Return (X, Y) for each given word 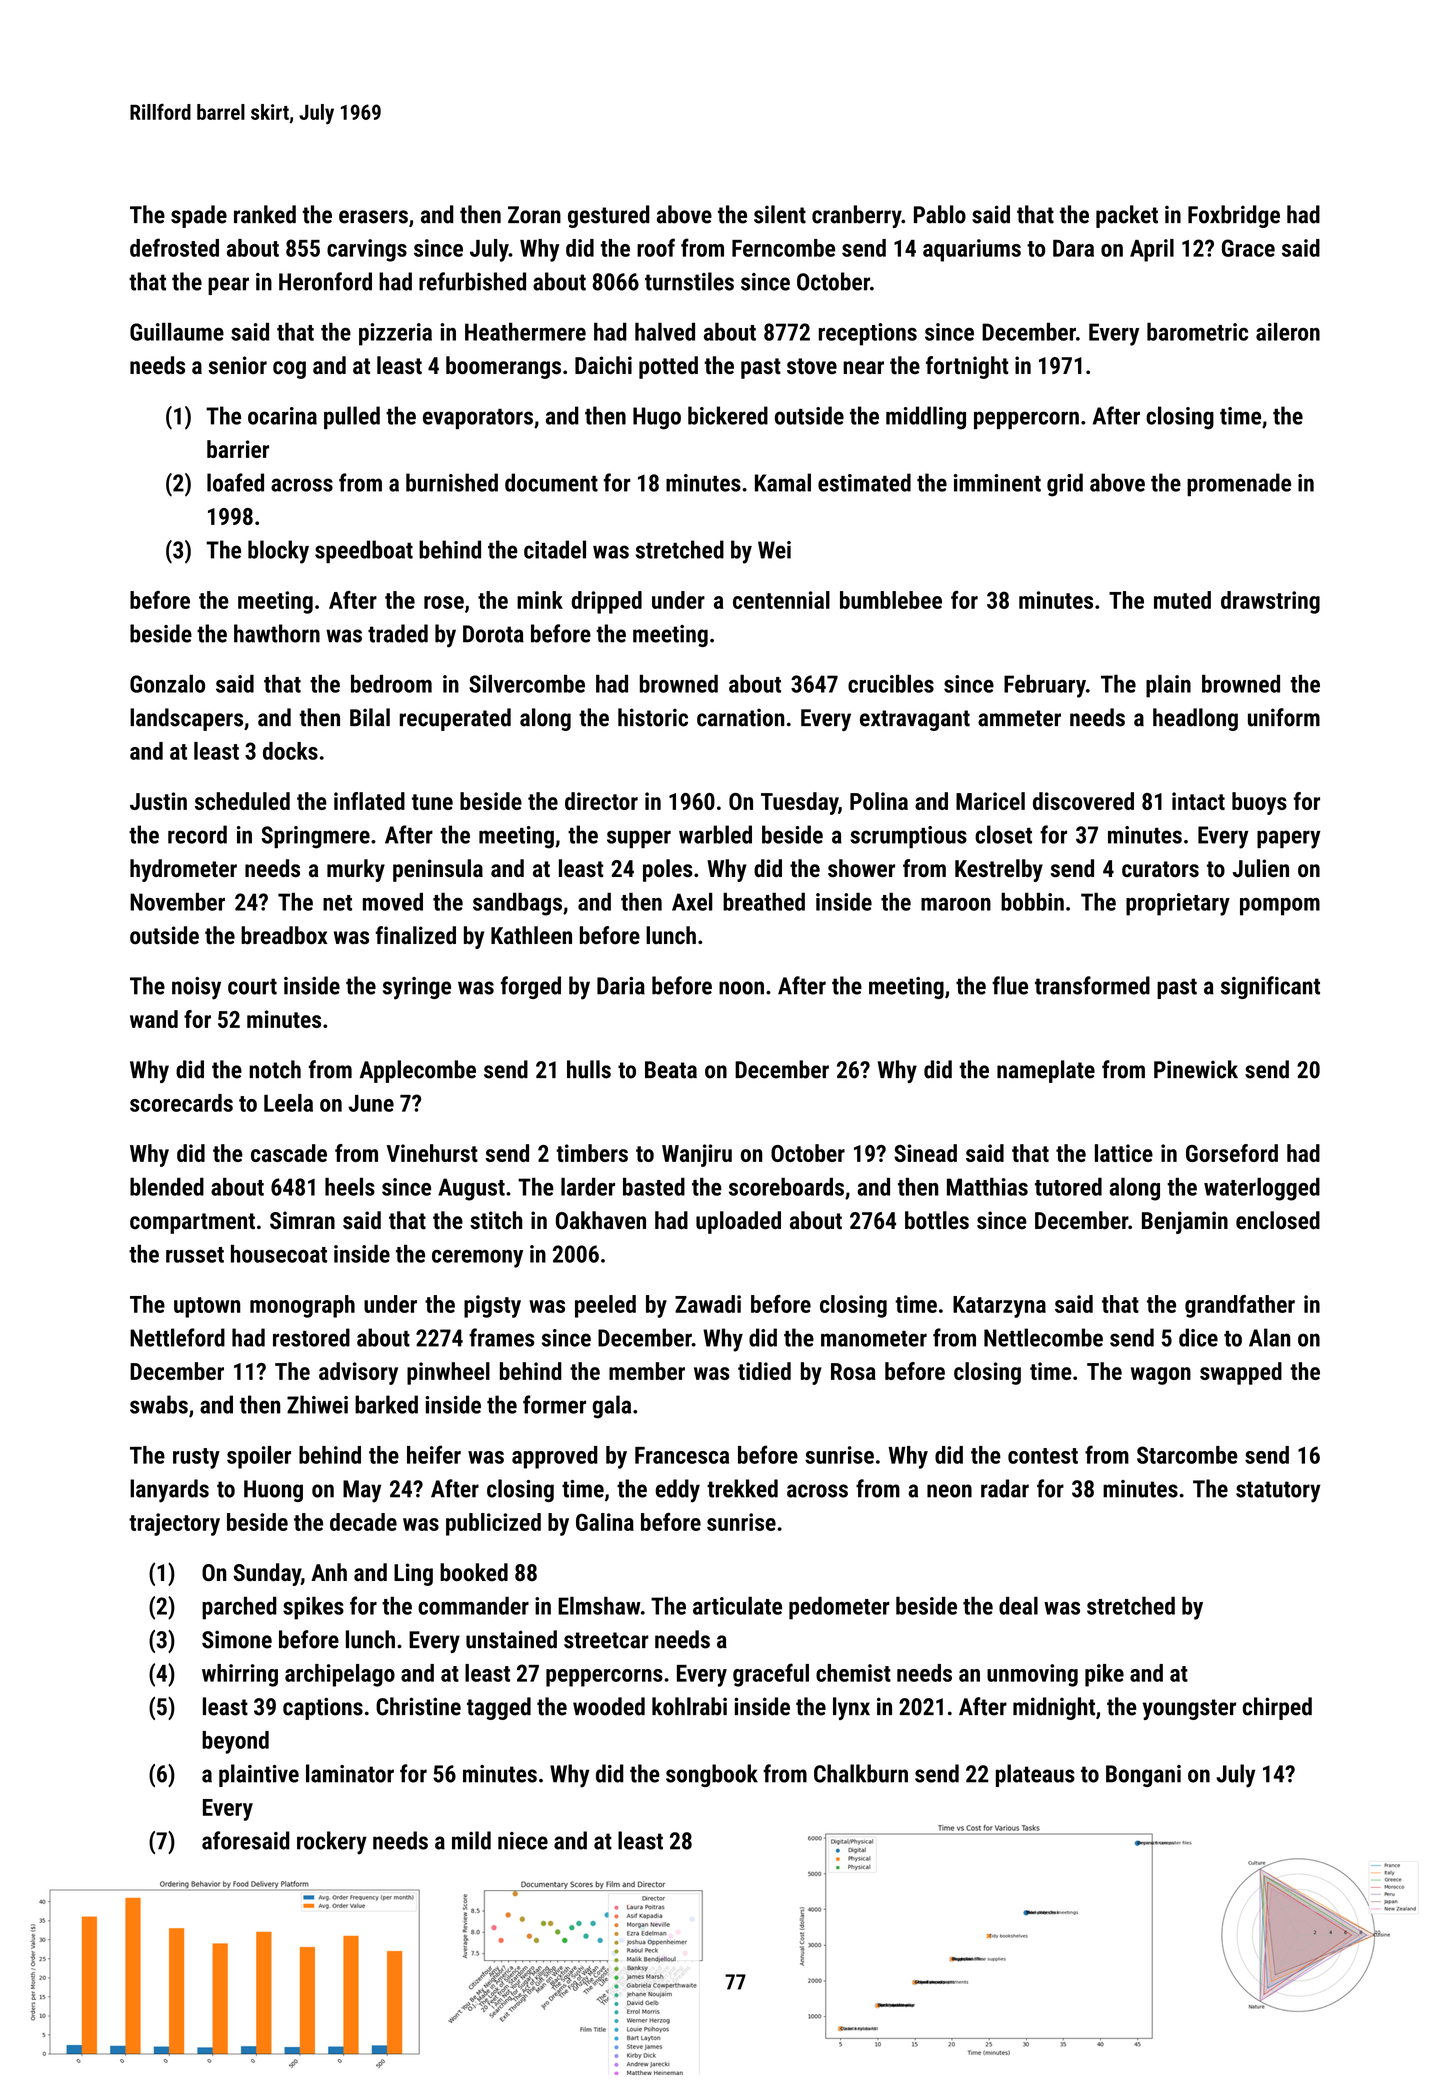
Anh (329, 1572)
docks (290, 751)
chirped (1277, 1708)
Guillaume (177, 332)
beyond (235, 1742)
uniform (1284, 717)
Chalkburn (861, 1773)
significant (1270, 987)
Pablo (940, 214)
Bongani (1143, 1776)
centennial (781, 600)
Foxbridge (1234, 216)
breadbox (284, 935)
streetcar (606, 1640)
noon (741, 988)
